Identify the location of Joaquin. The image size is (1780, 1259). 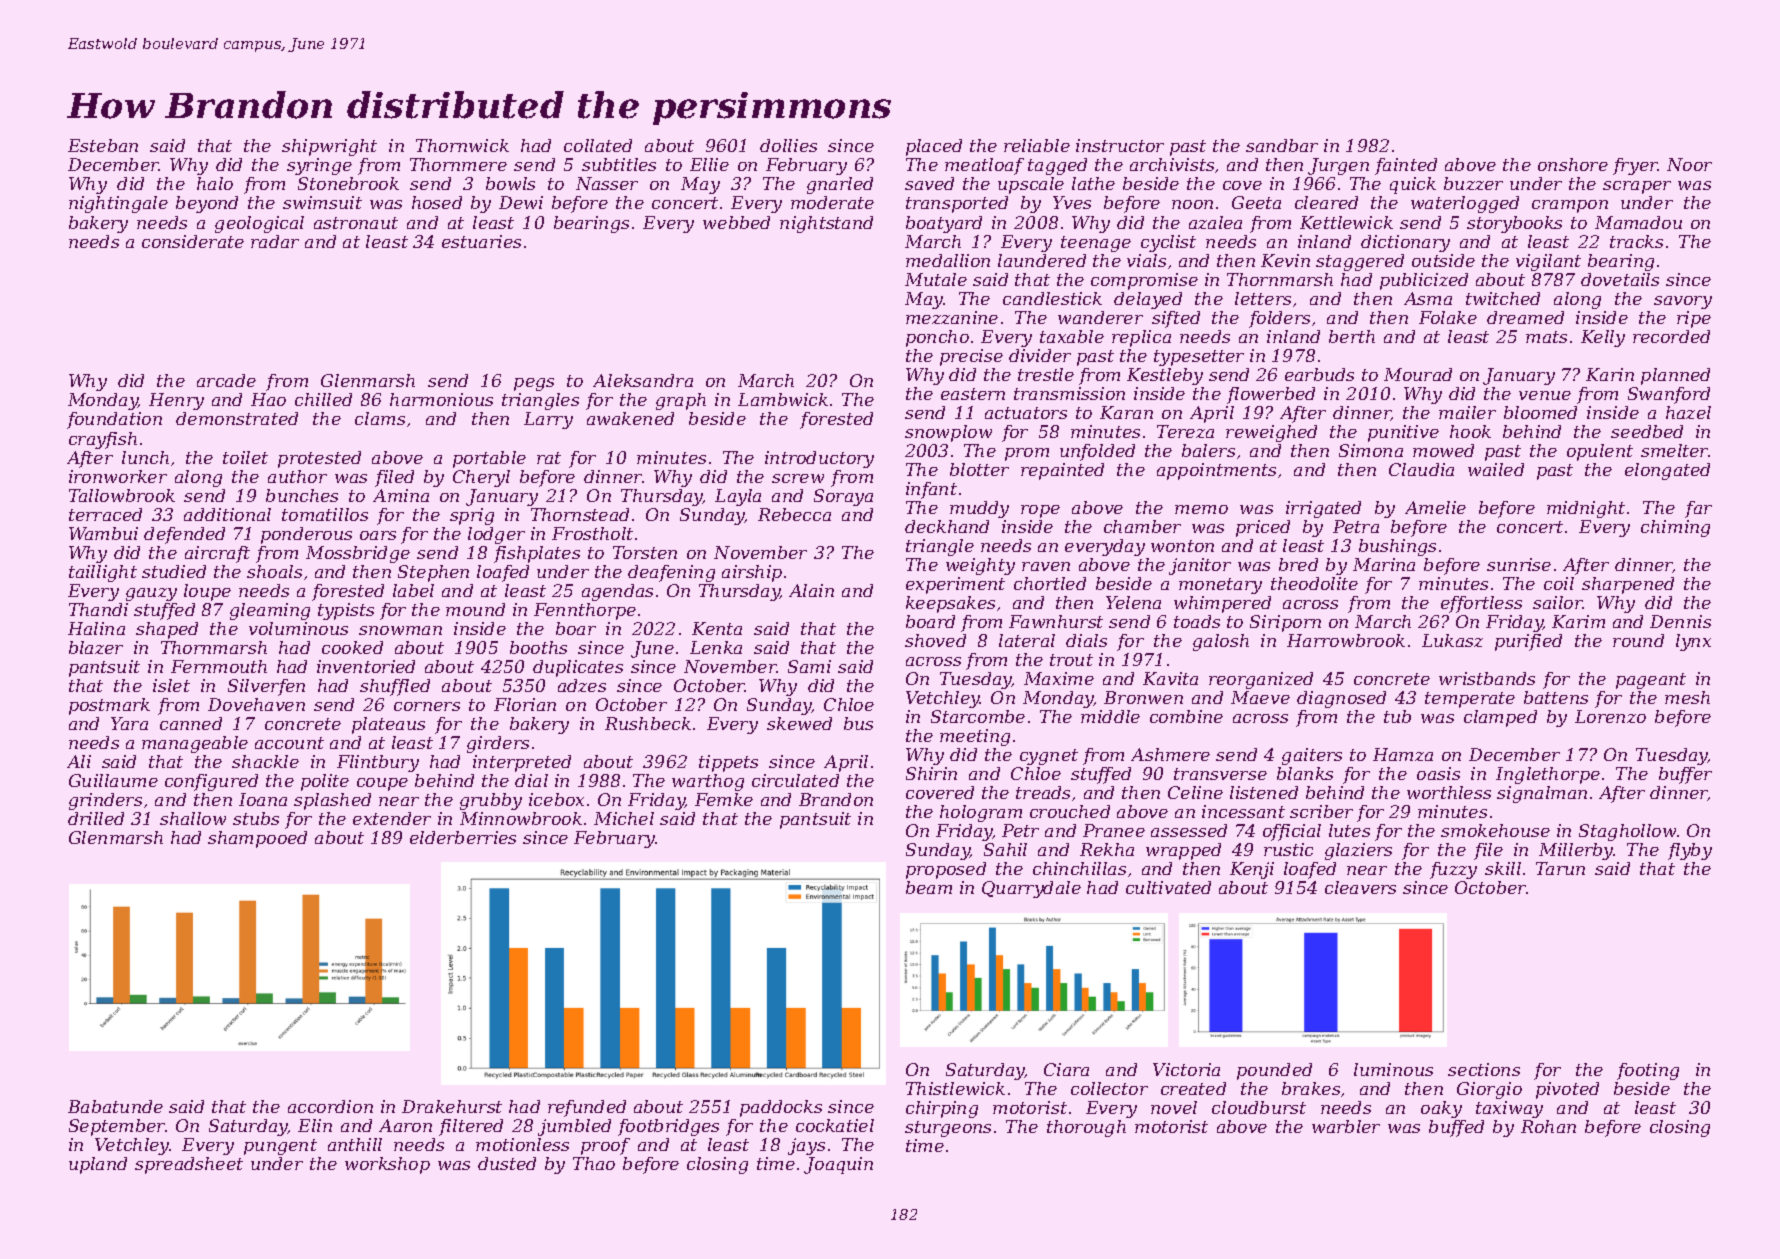
(838, 1165).
